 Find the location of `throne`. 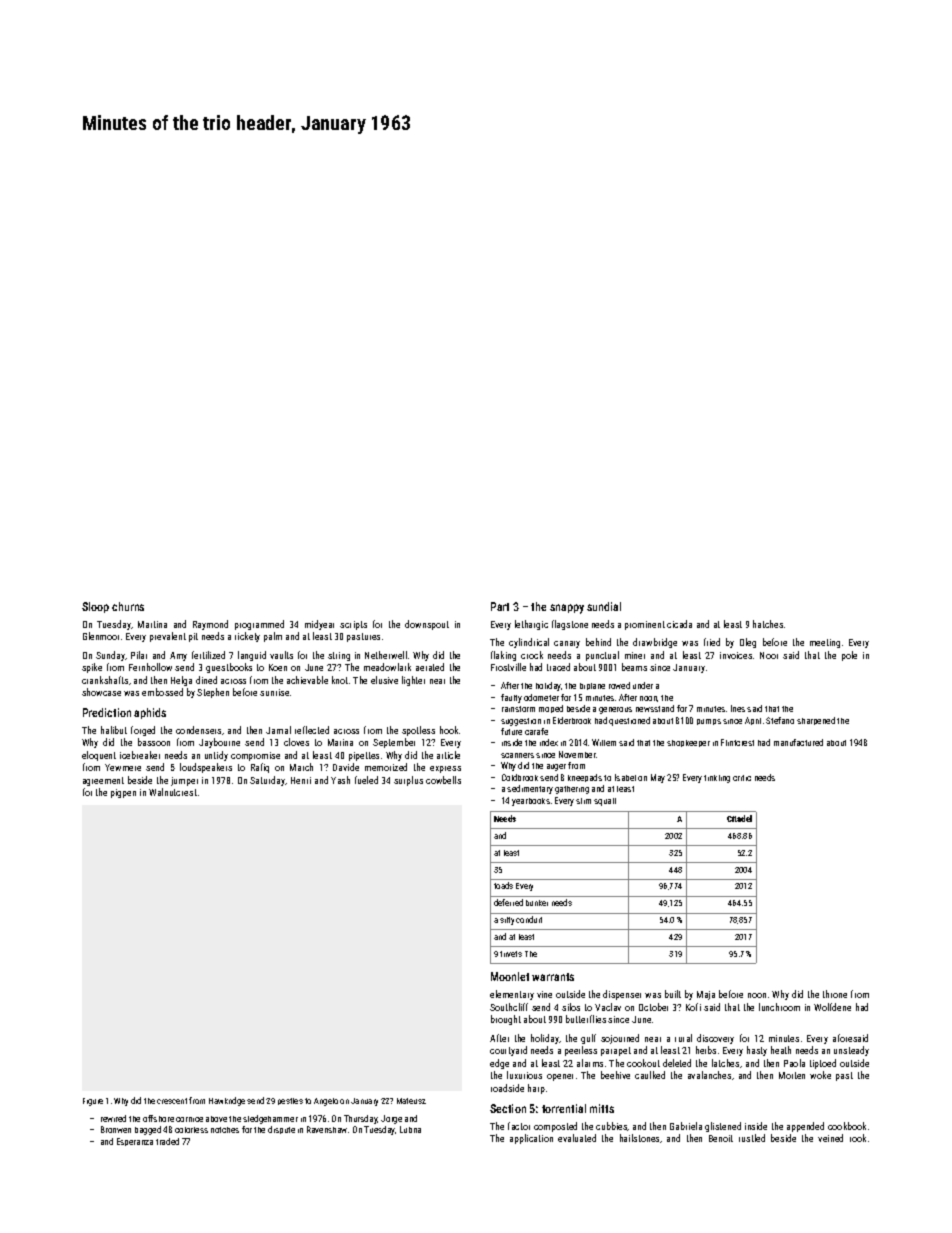

throne is located at coordinates (835, 994).
